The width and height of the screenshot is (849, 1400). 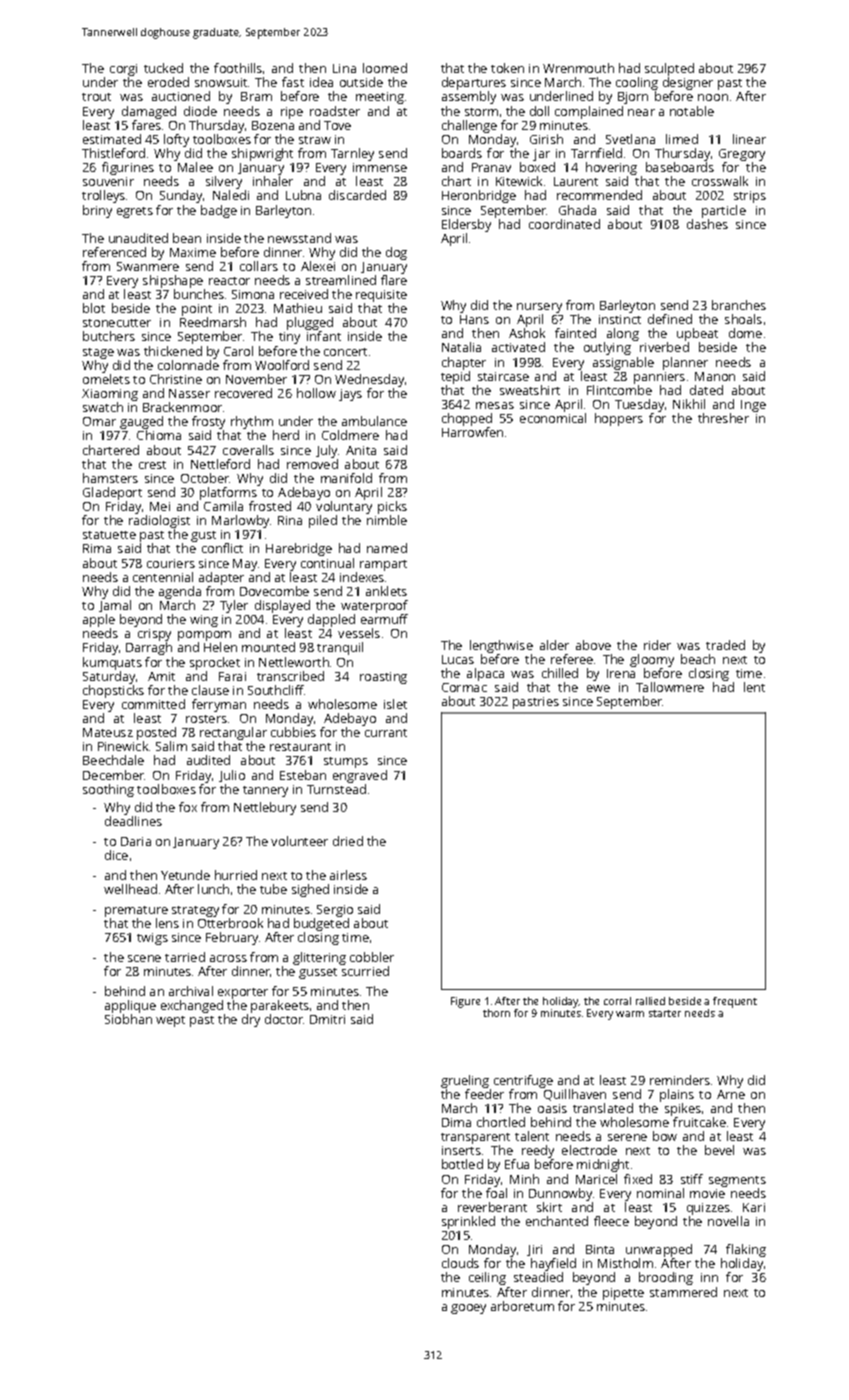 I want to click on corgi, so click(x=123, y=70).
